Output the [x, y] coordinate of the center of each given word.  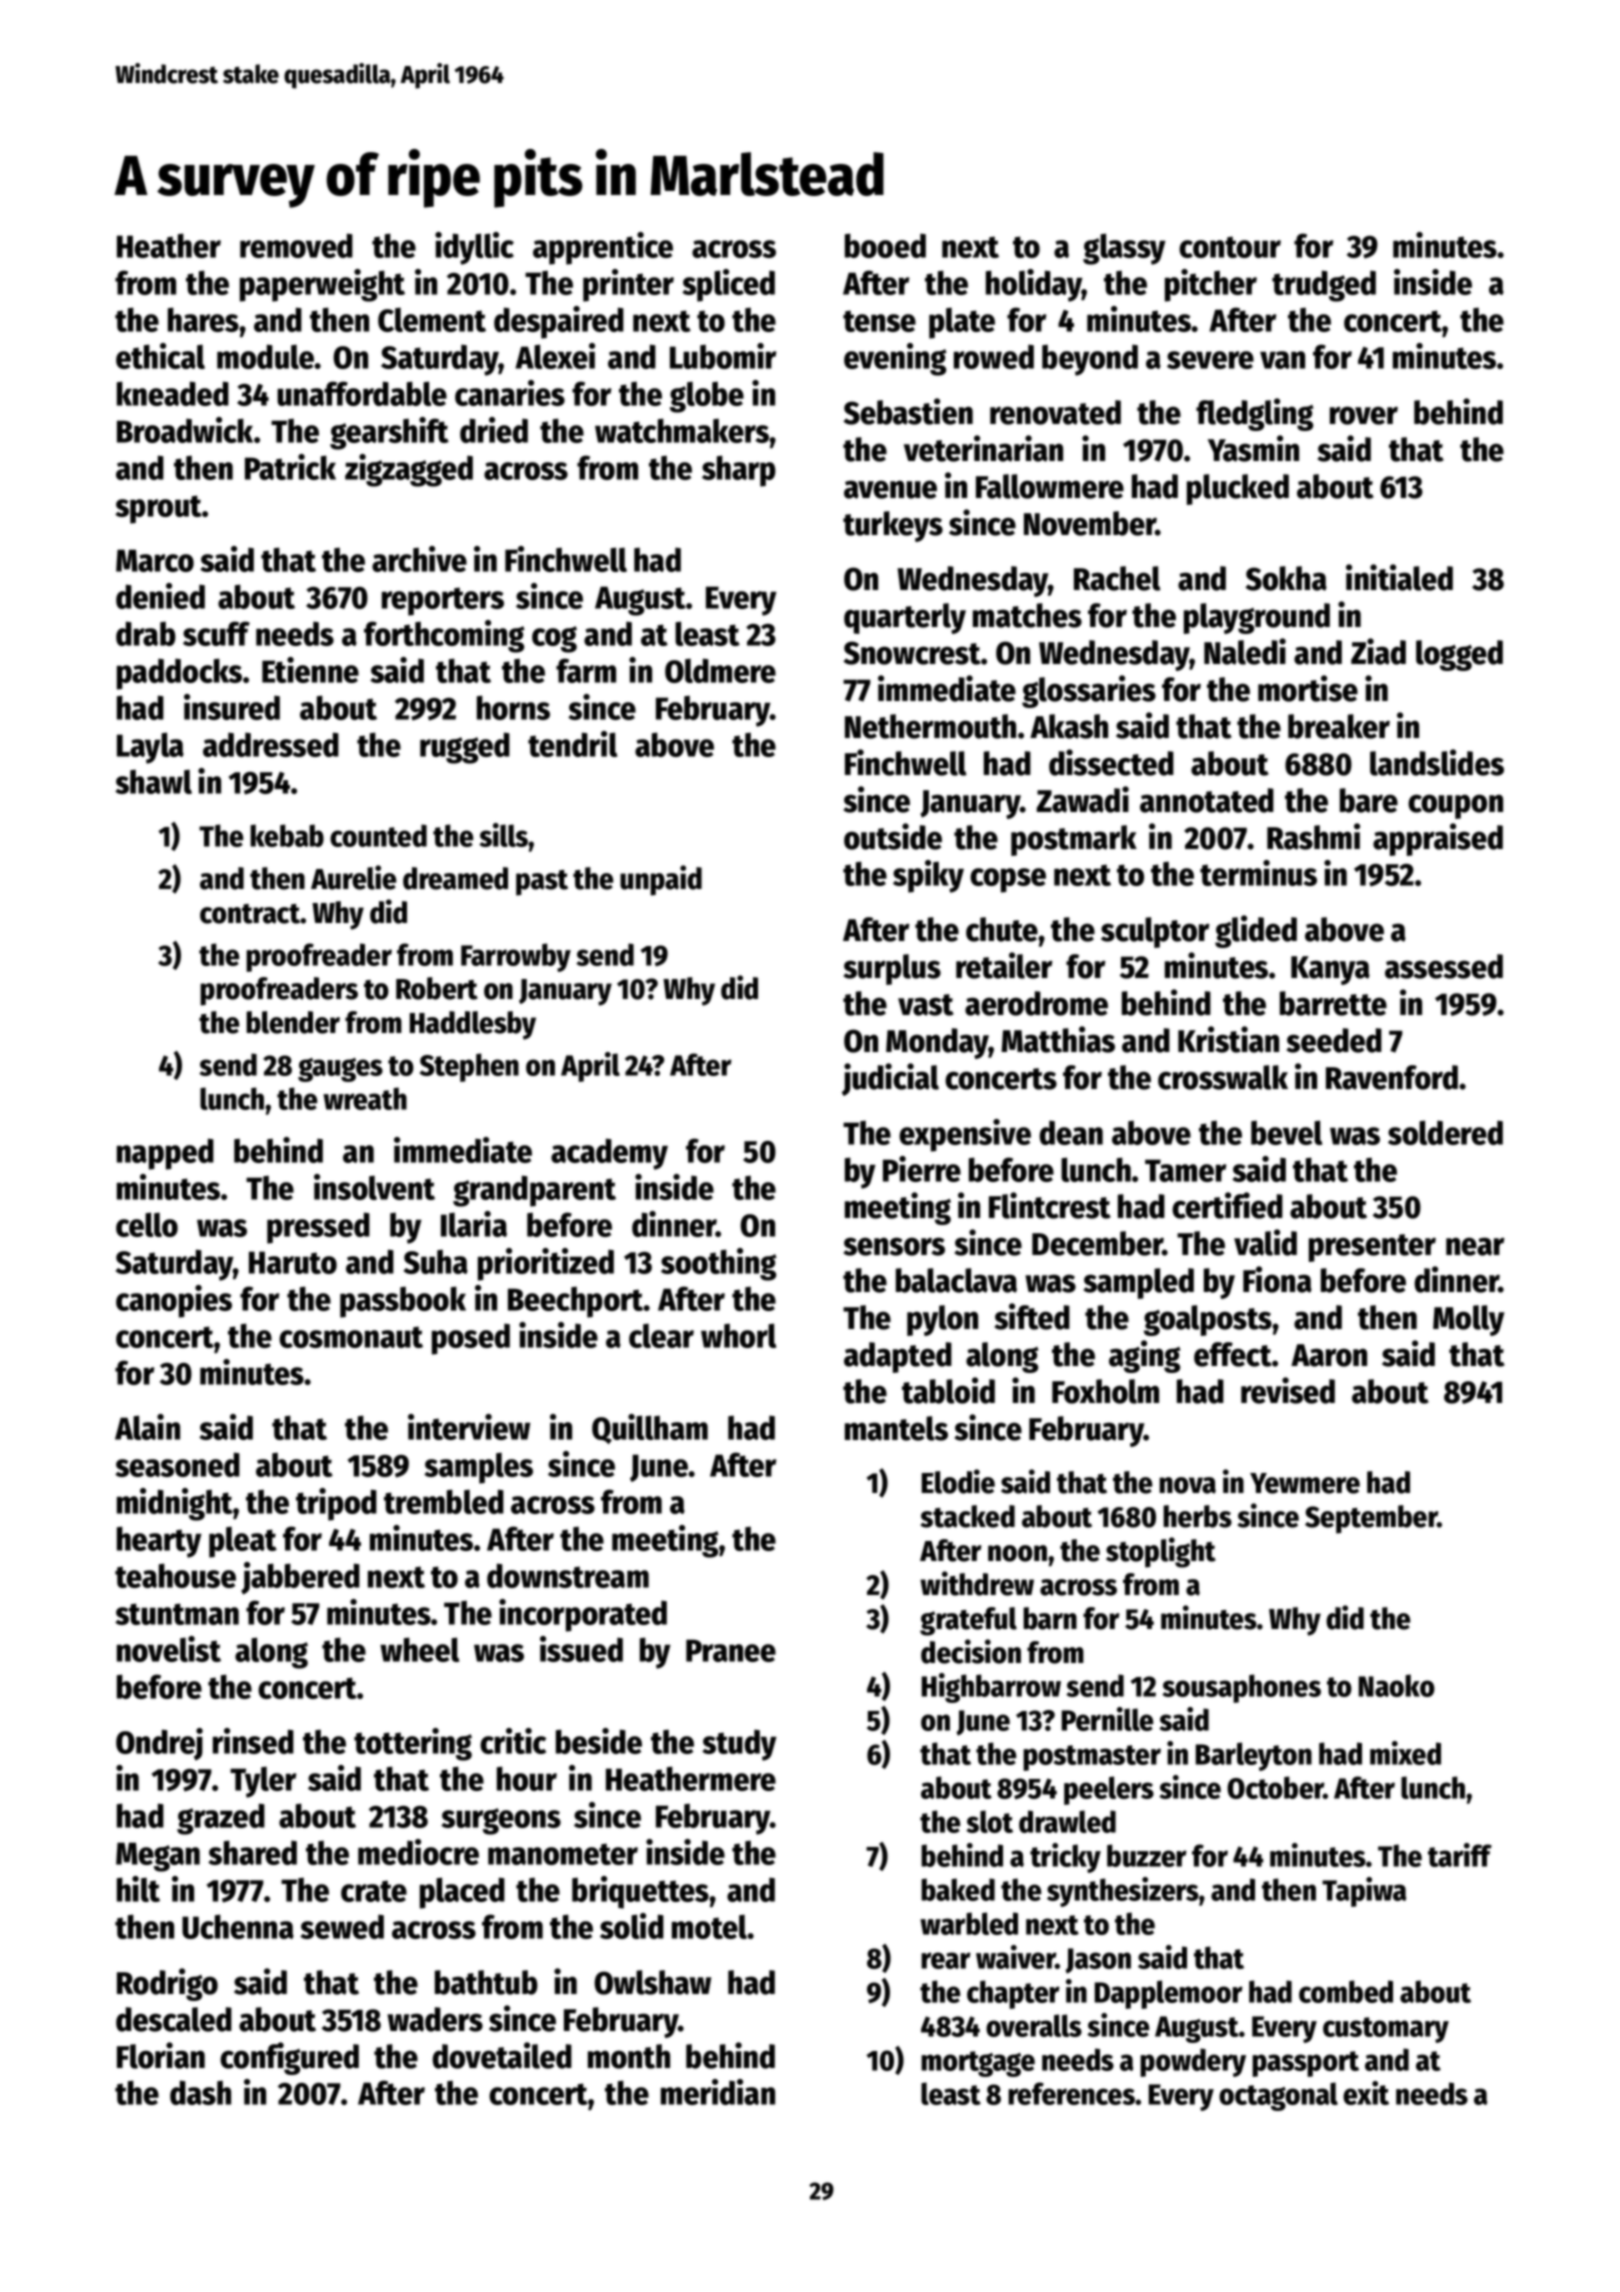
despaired [559, 322]
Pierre [922, 1169]
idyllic [474, 248]
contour [1230, 247]
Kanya [1330, 970]
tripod [336, 1504]
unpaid [661, 880]
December [1097, 1243]
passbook [403, 1302]
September [1371, 1519]
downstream [568, 1575]
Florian [161, 2055]
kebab [287, 835]
